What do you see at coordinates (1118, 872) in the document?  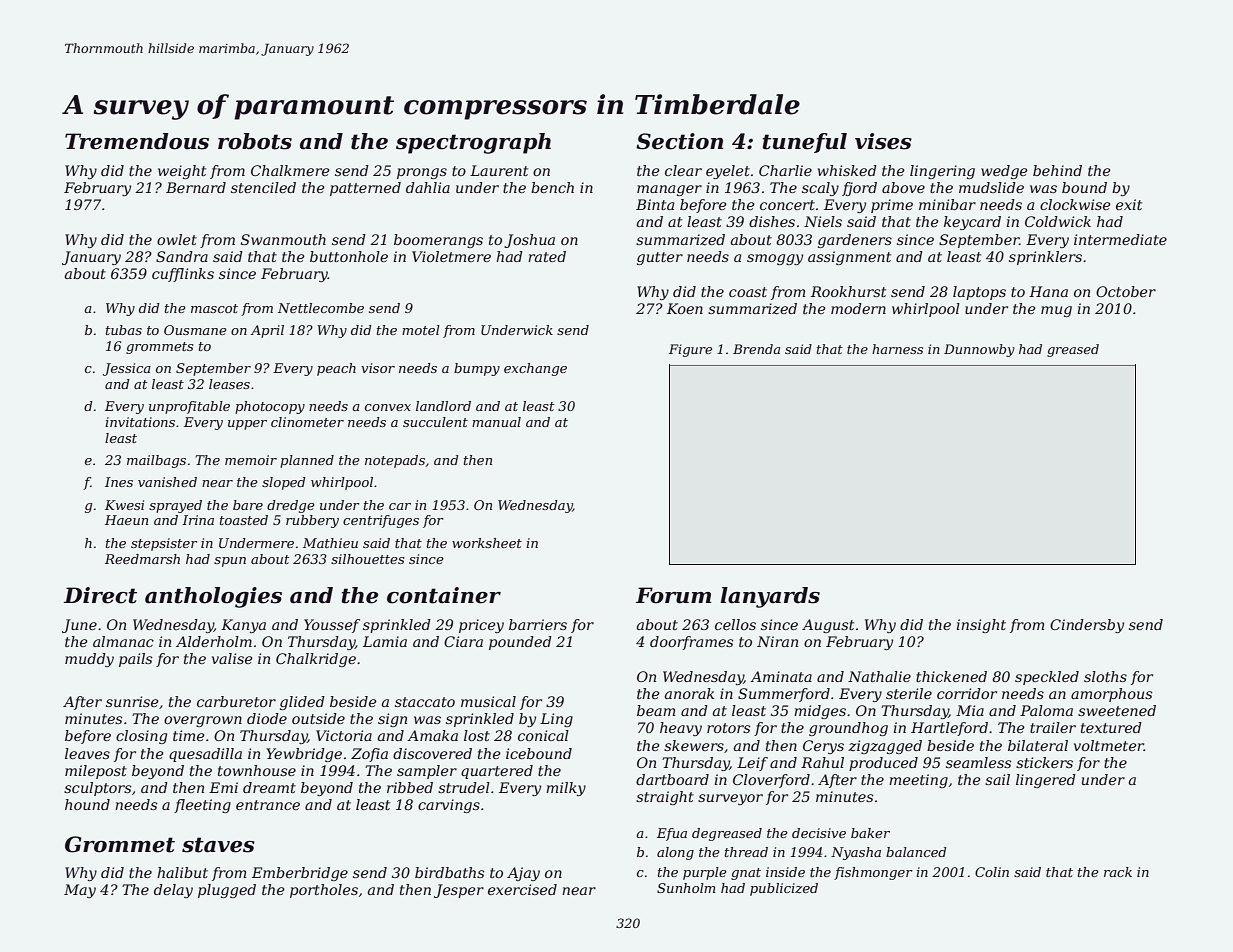 I see `rack` at bounding box center [1118, 872].
